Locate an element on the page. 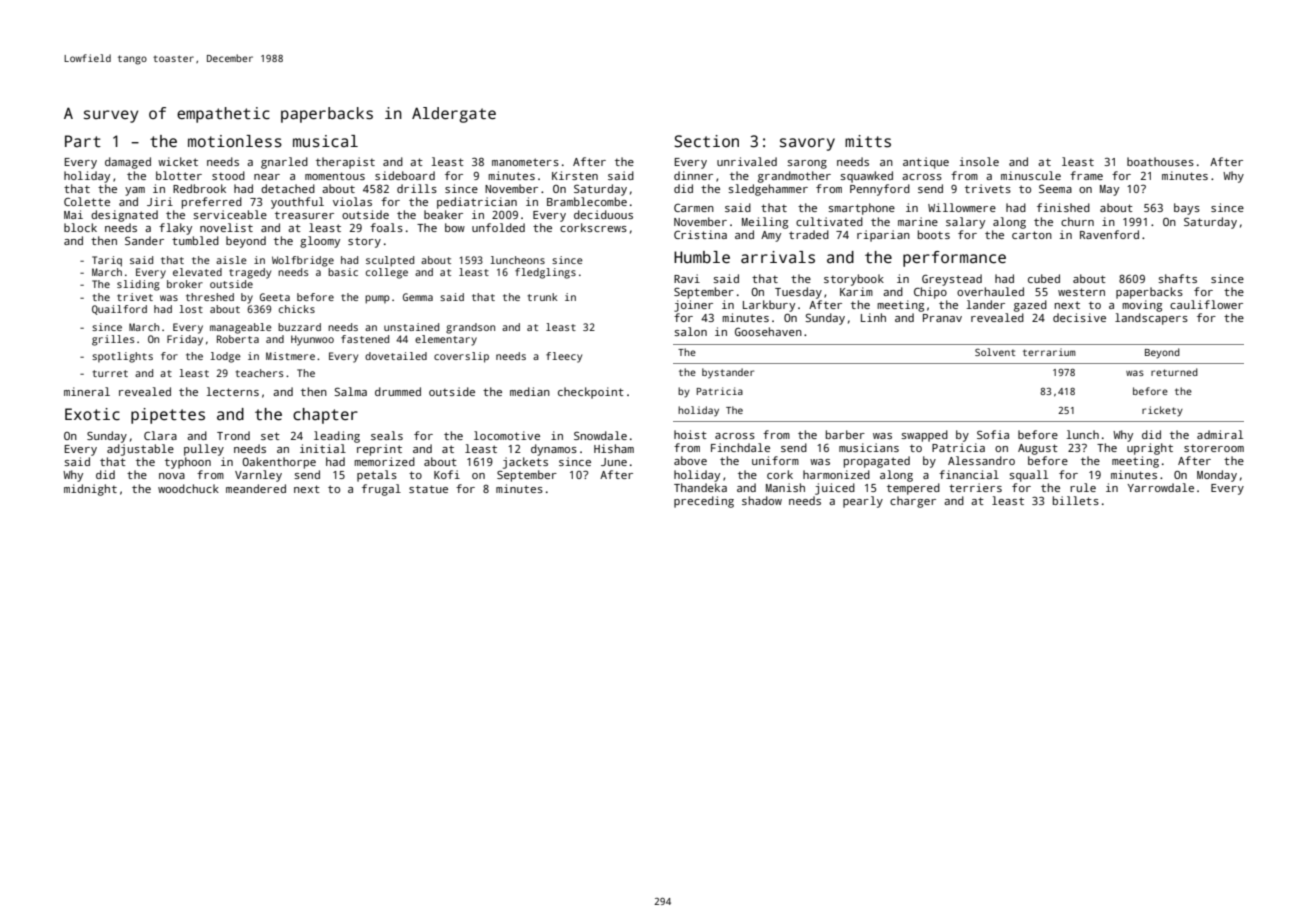 The height and width of the document is (924, 1308). musical is located at coordinates (325, 141).
